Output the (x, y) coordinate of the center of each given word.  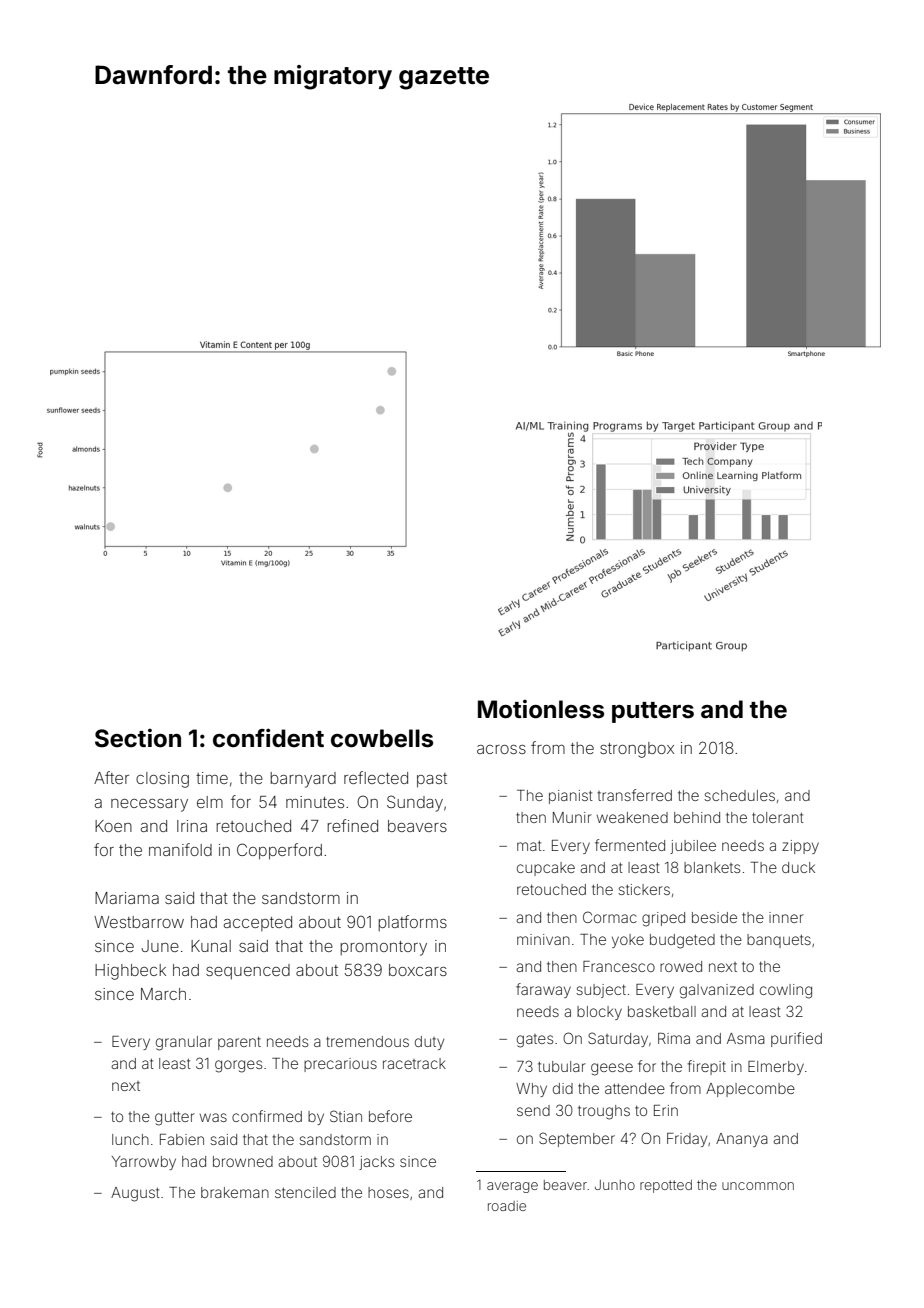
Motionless (541, 709)
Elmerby (776, 1068)
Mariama (127, 898)
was (213, 1117)
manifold (180, 849)
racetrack (414, 1063)
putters (653, 712)
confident (268, 738)
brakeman (235, 1192)
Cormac (610, 917)
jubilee (693, 847)
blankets (712, 867)
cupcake (546, 869)
